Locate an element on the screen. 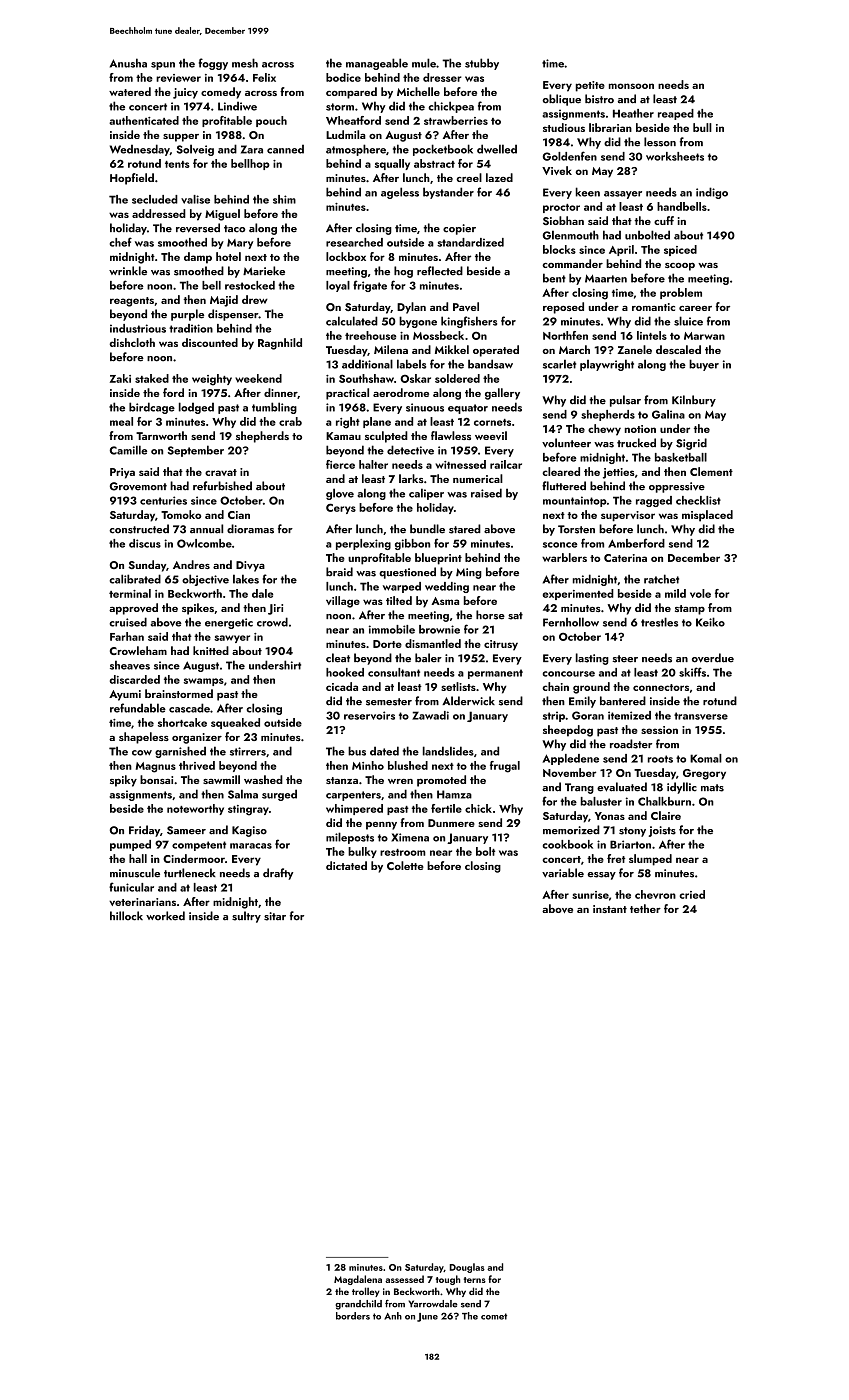  grandchild is located at coordinates (358, 1305).
